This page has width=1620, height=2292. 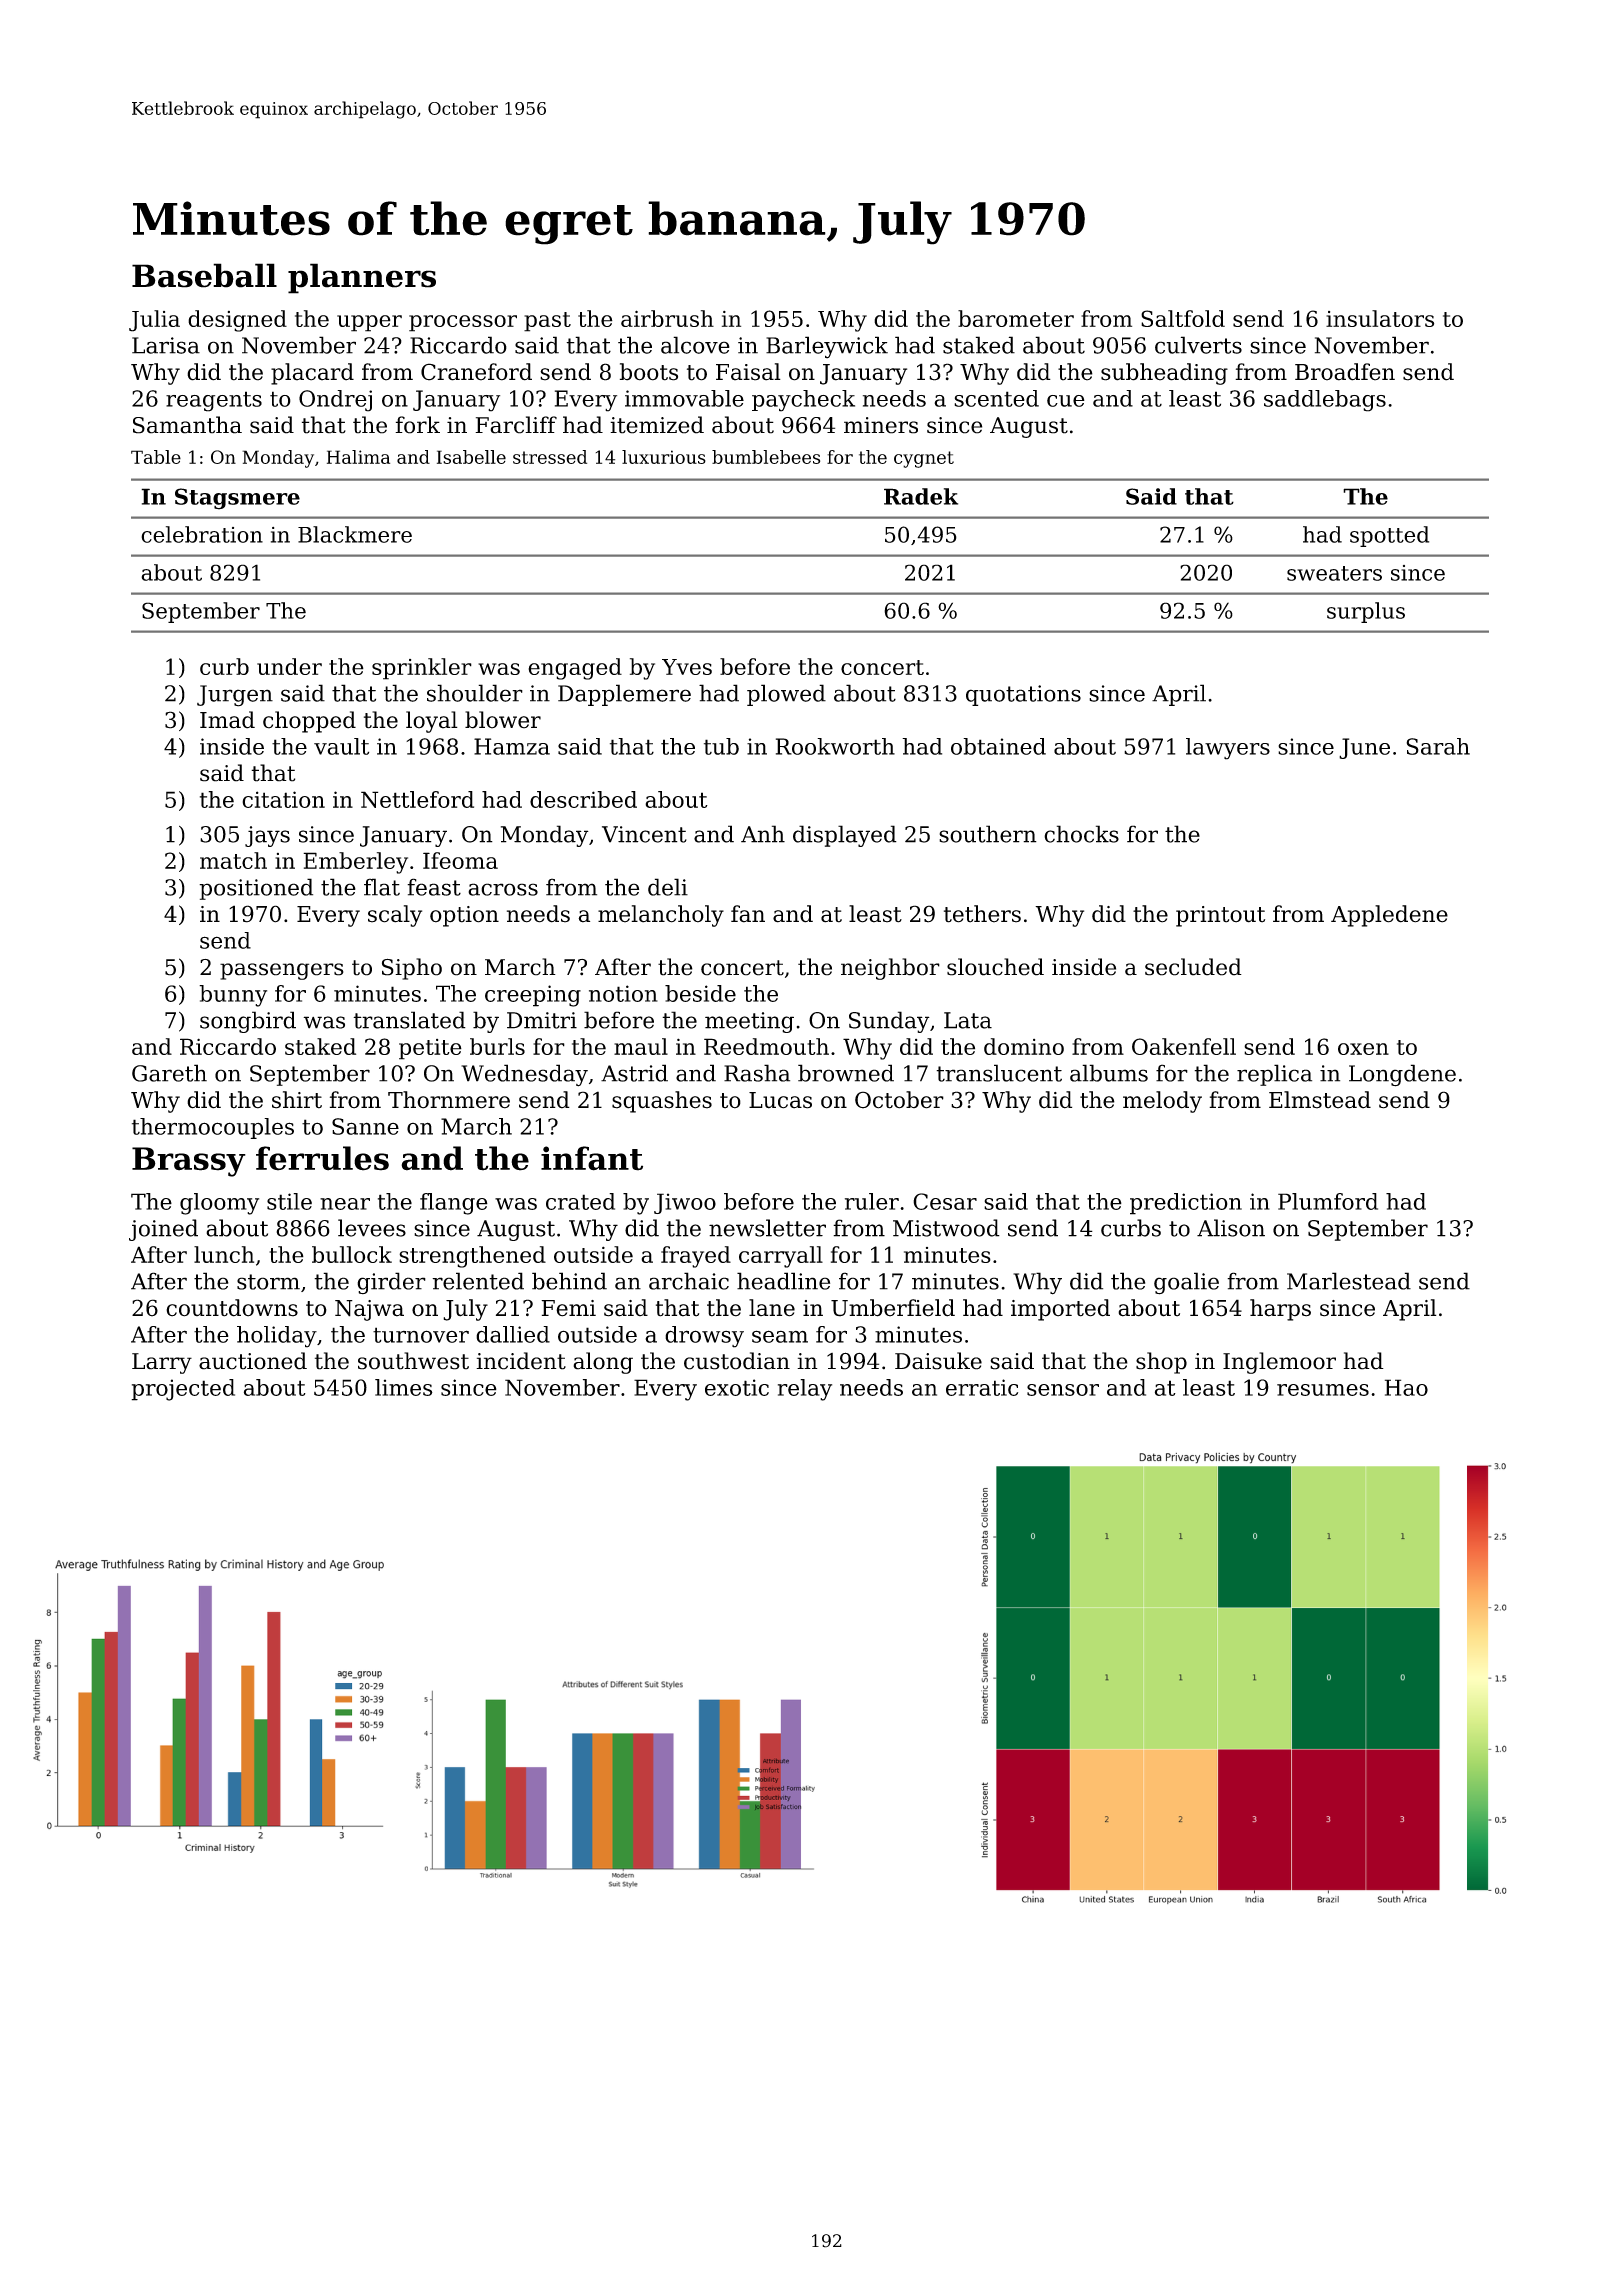 I want to click on Lucas, so click(x=780, y=1100).
